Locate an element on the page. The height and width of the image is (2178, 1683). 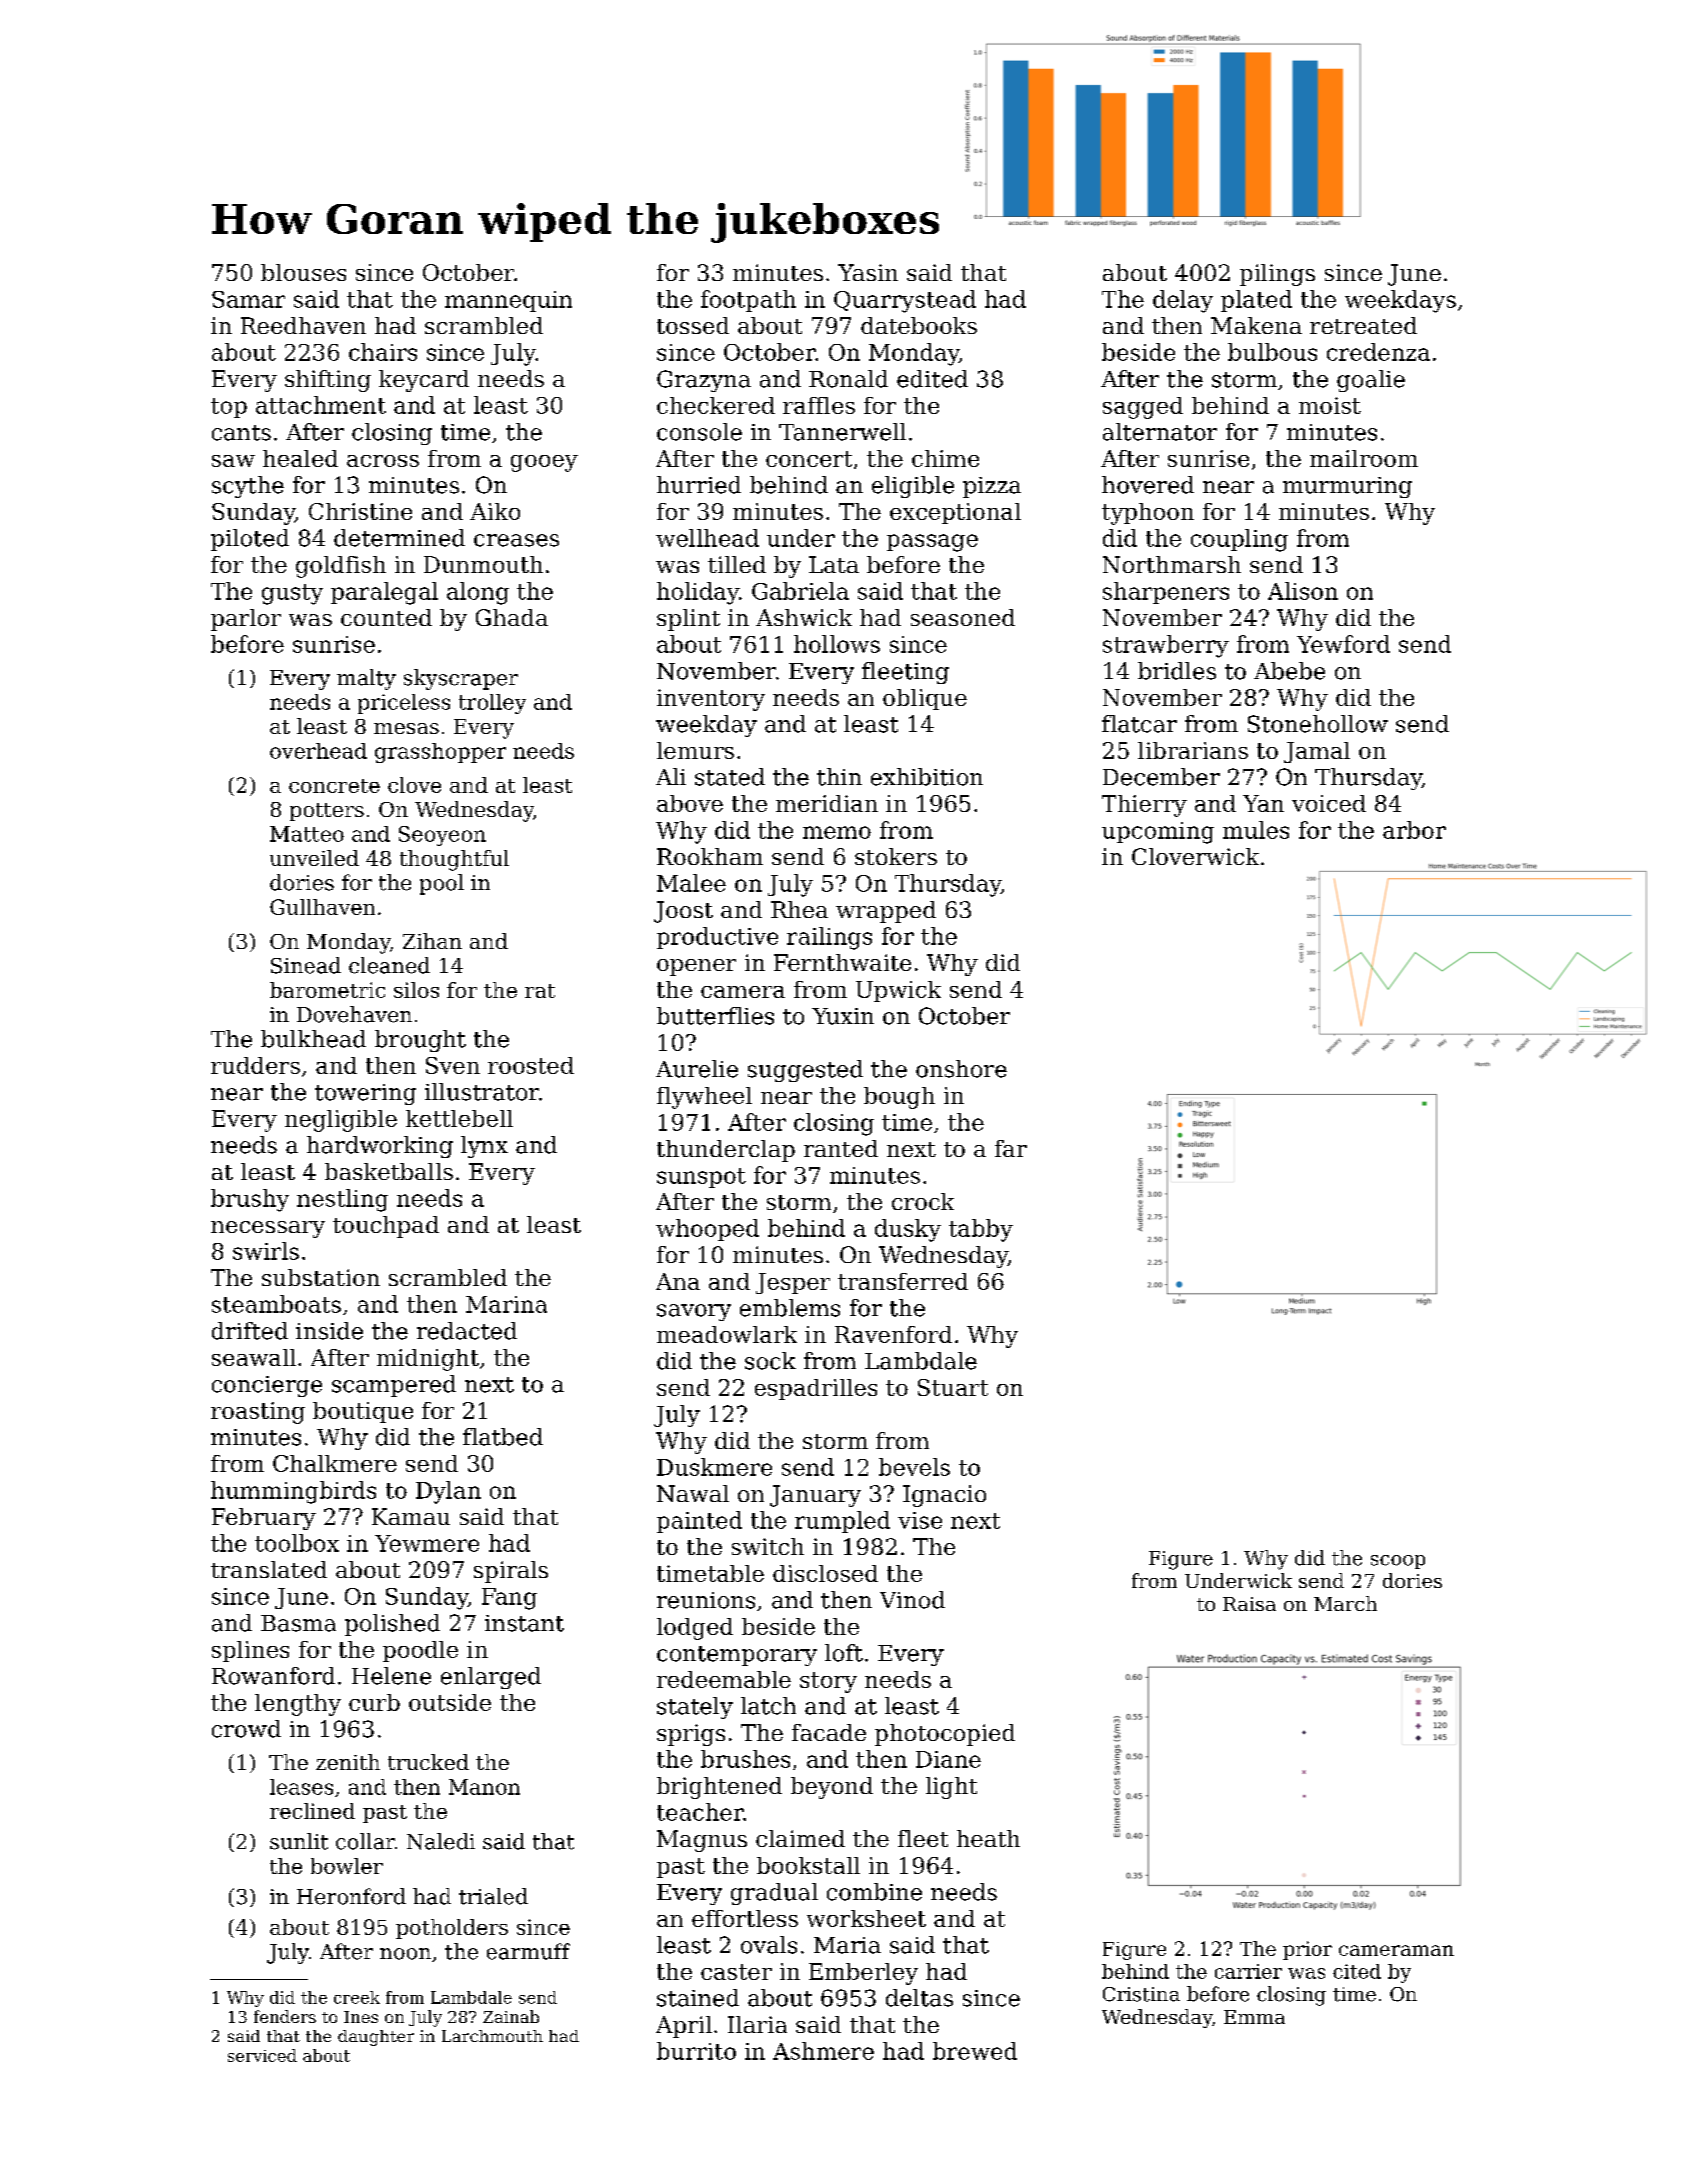
delay is located at coordinates (1183, 301).
